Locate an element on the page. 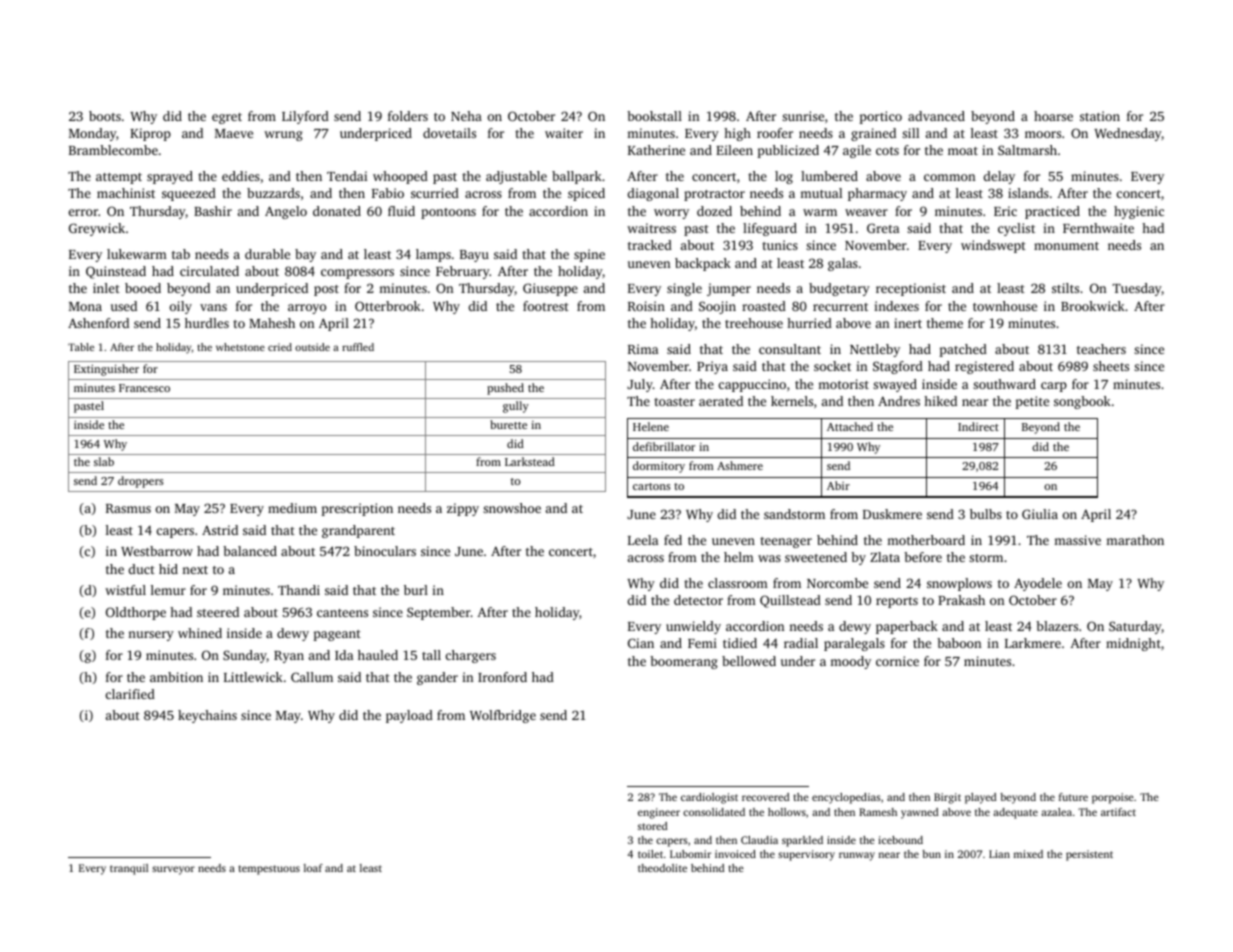 This document has height=952, width=1233. Prakash is located at coordinates (961, 600).
